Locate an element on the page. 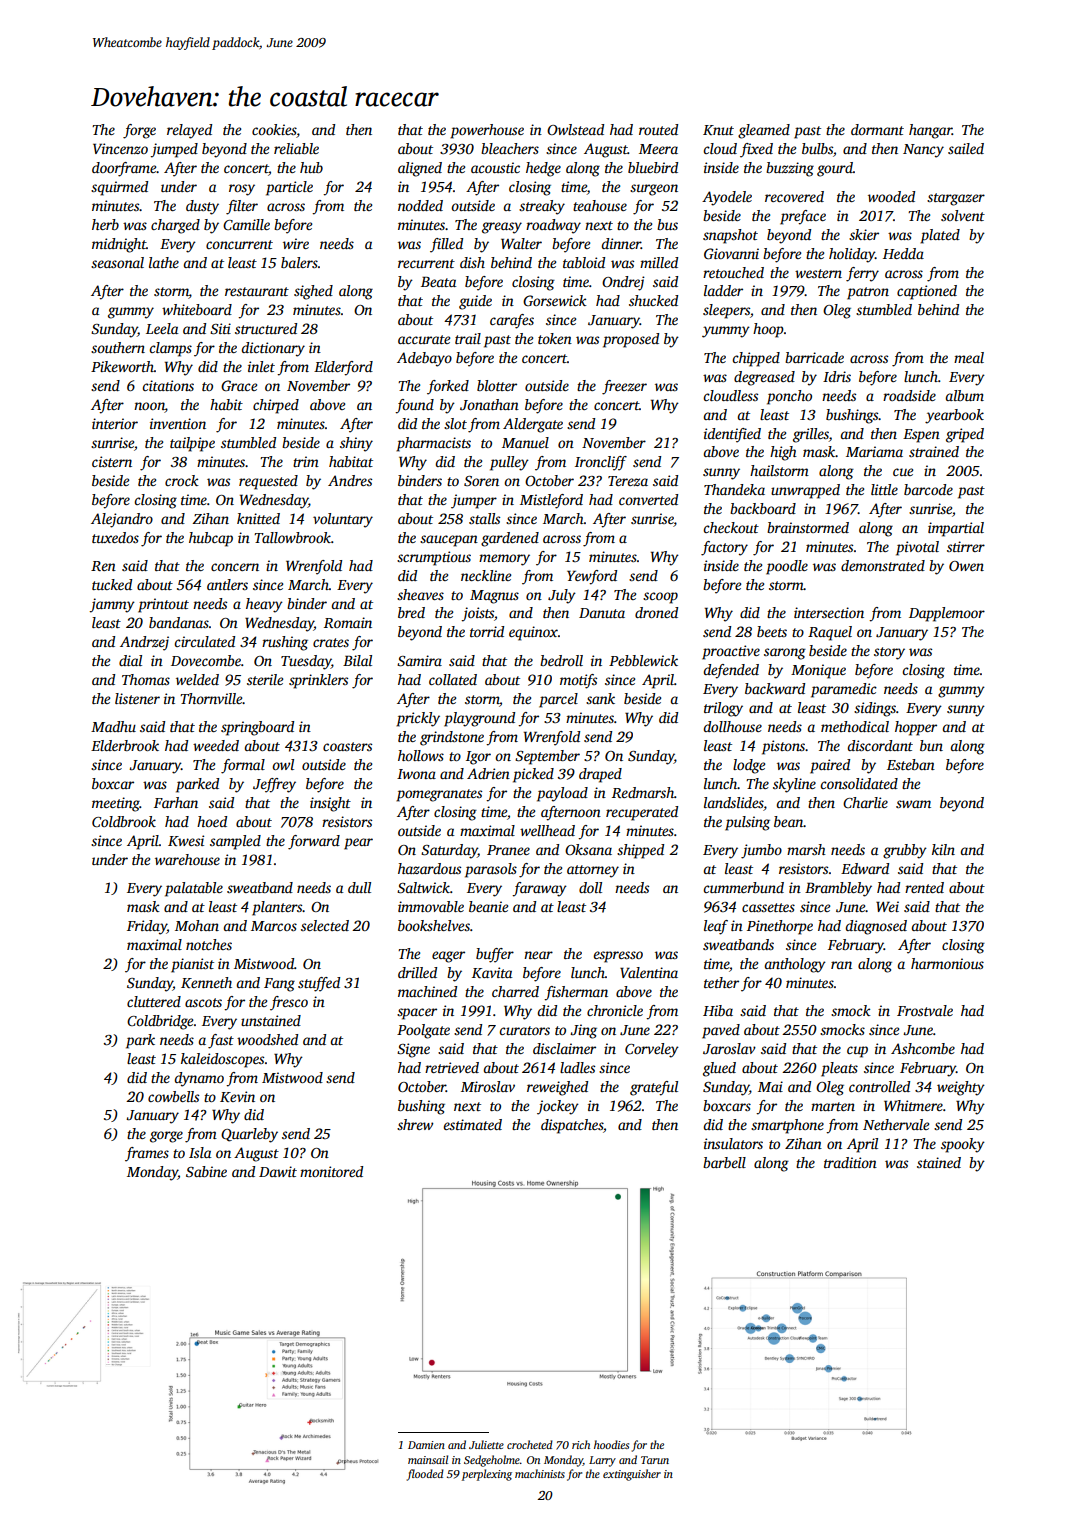 The height and width of the document is (1522, 1076). grubby is located at coordinates (905, 851).
